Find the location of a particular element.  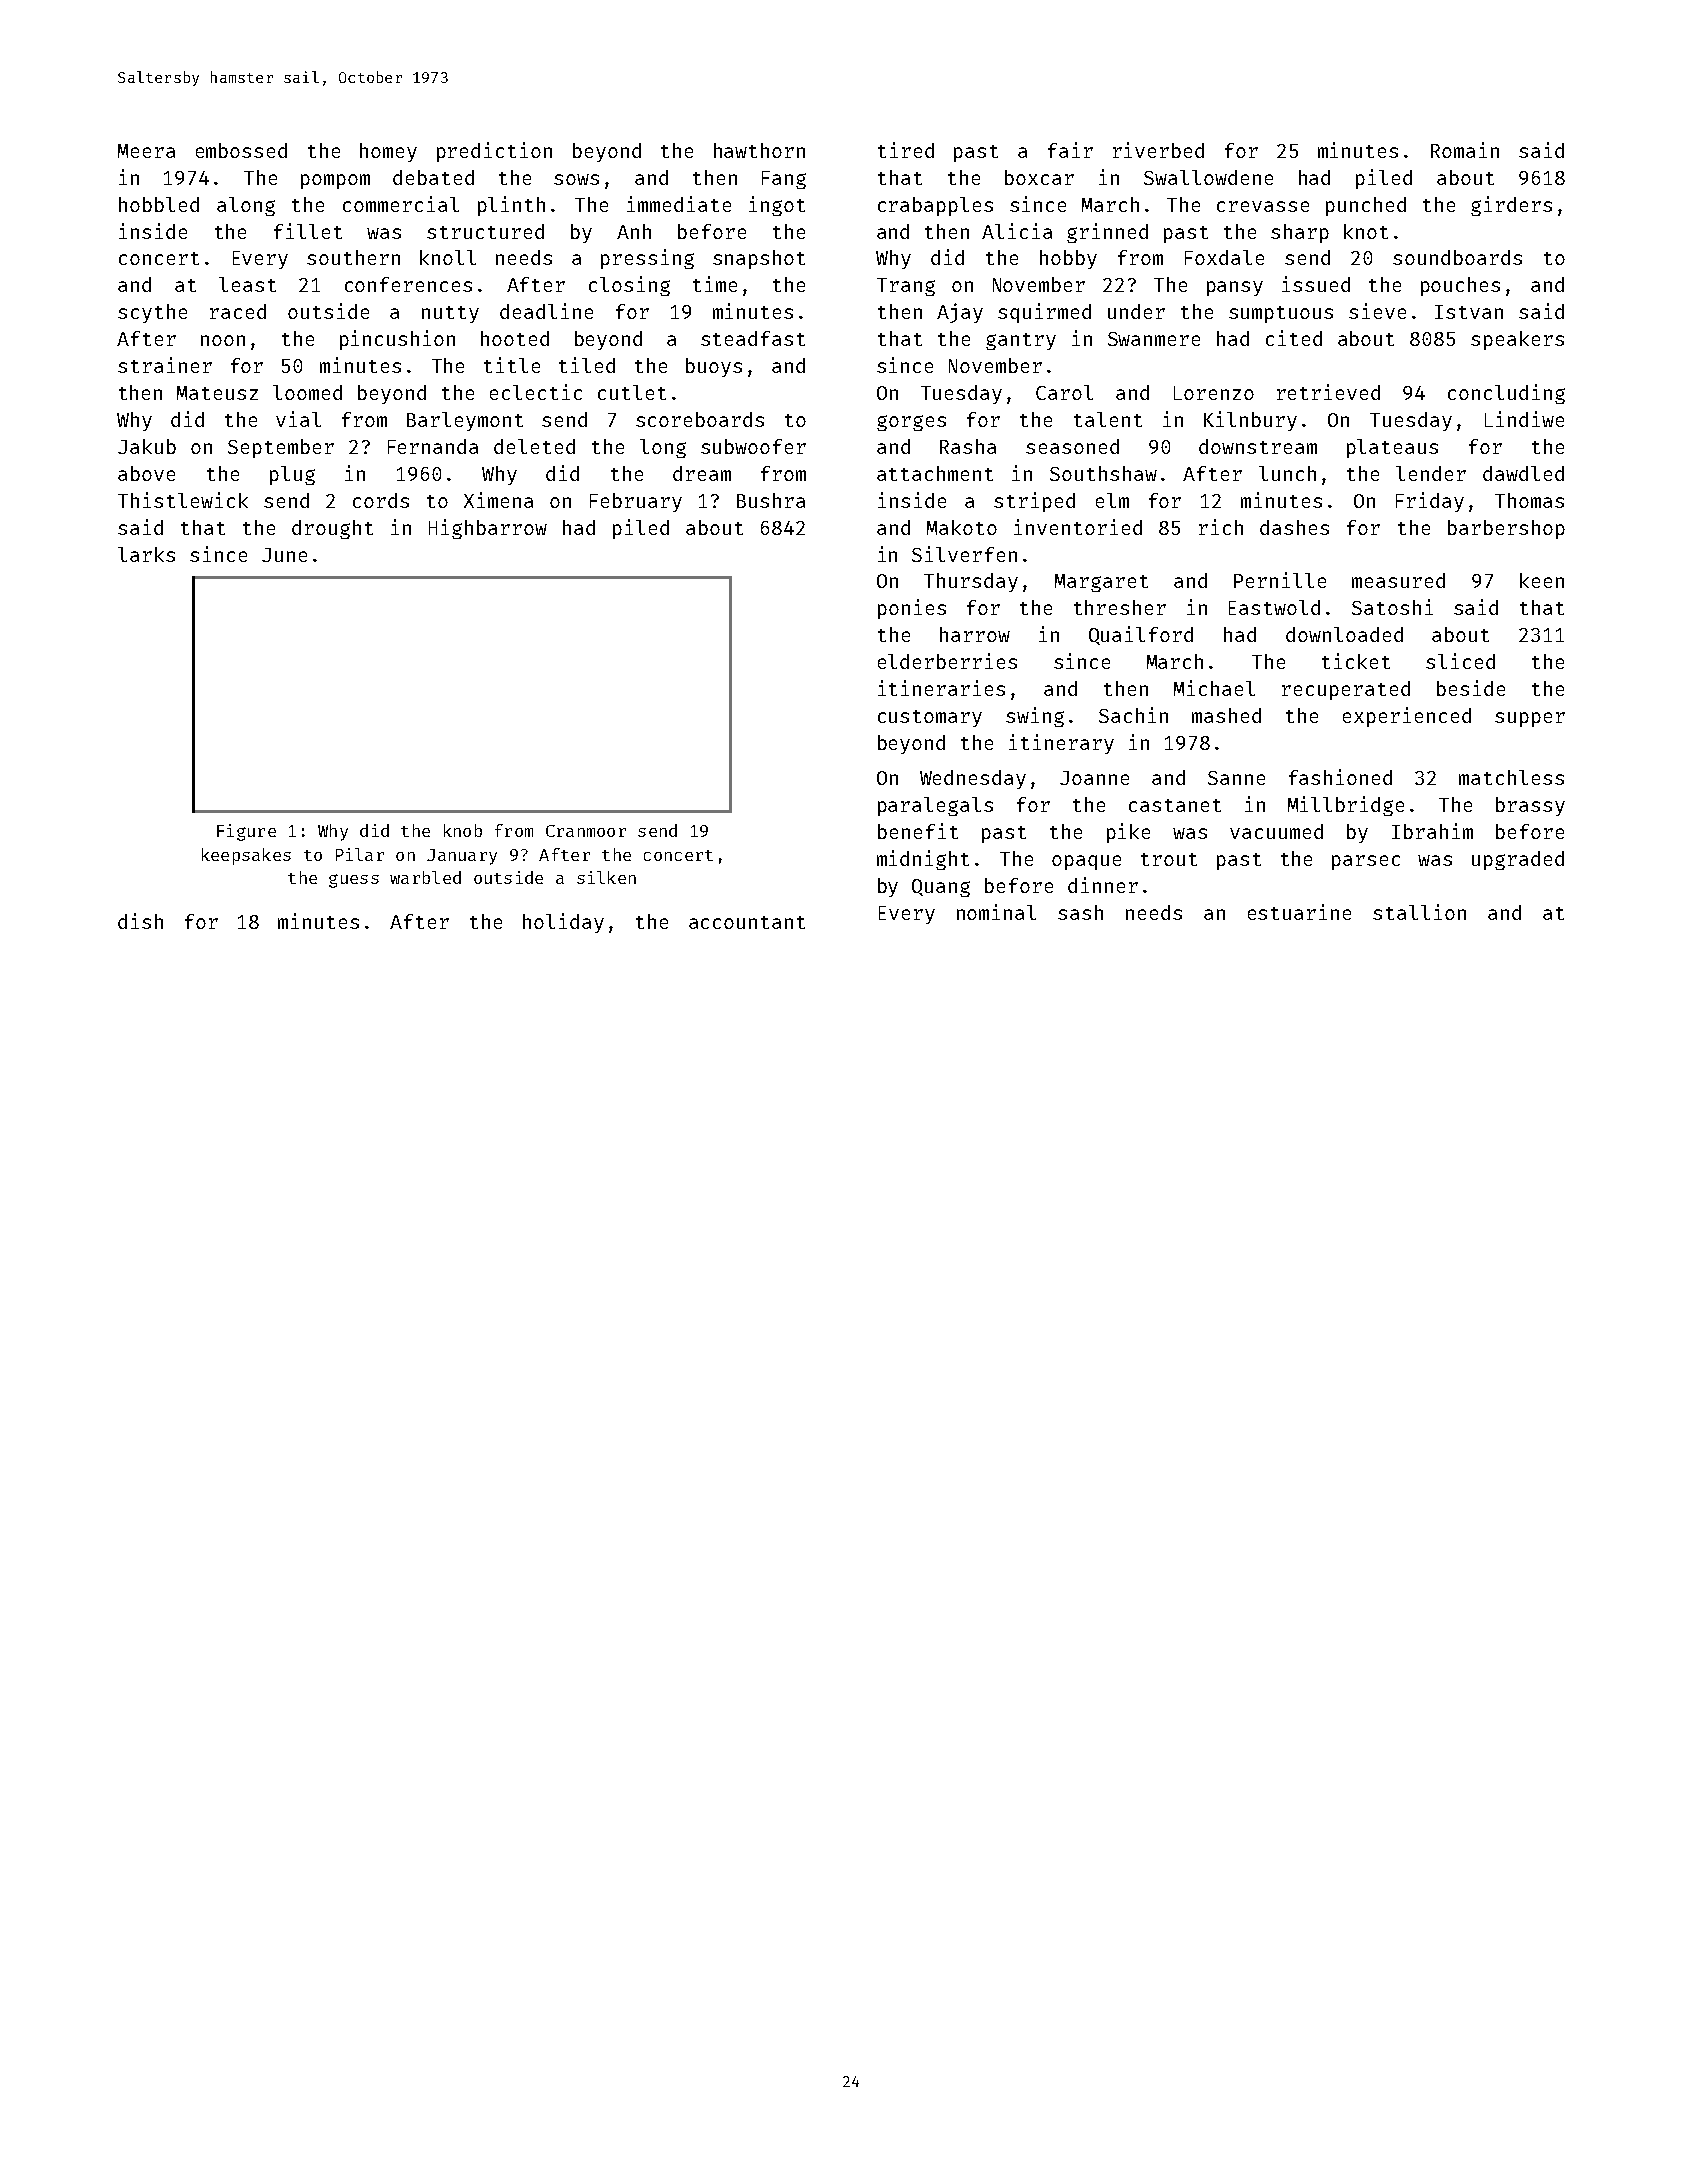

Meera is located at coordinates (146, 151).
